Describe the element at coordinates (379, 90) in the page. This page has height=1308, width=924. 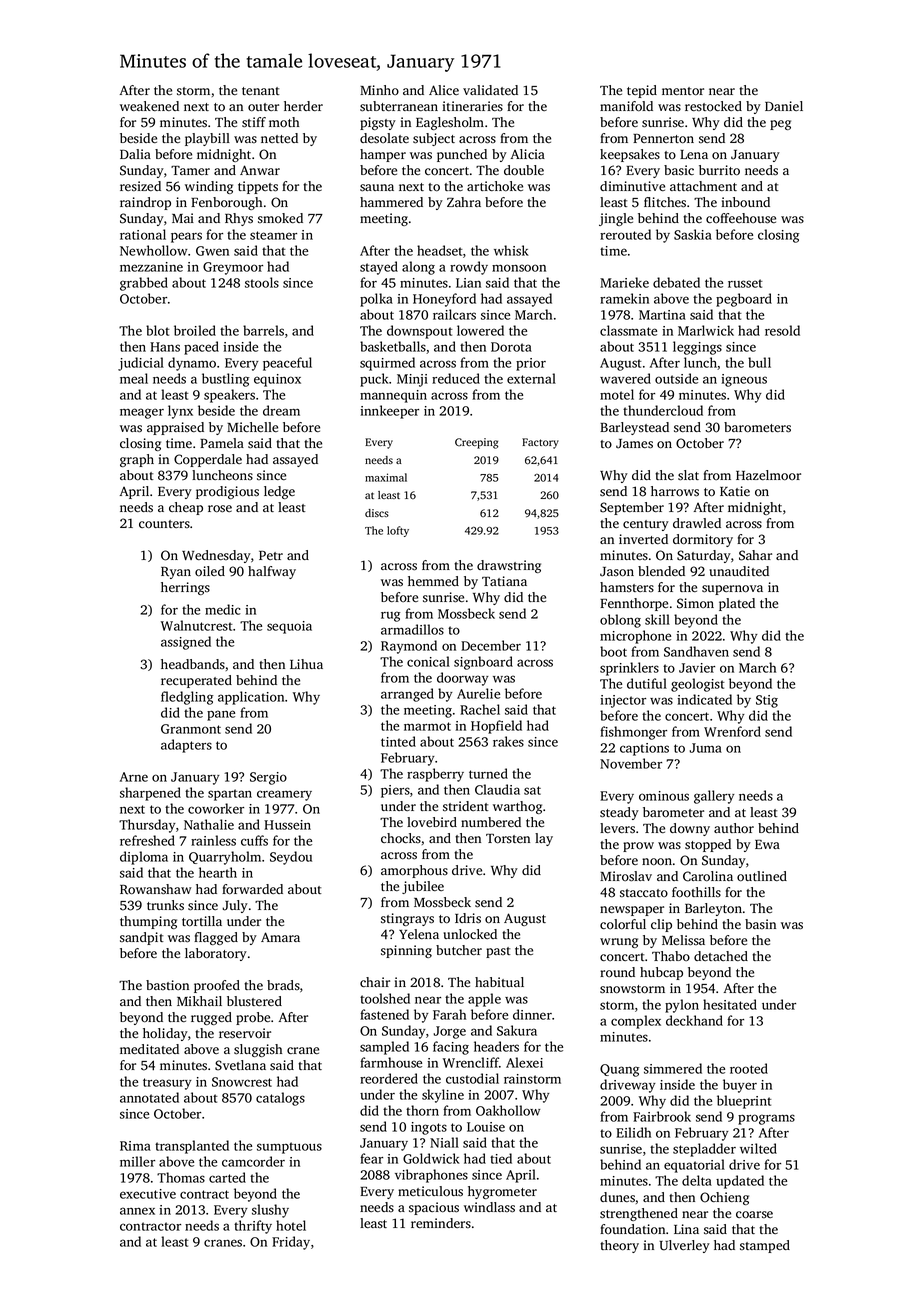
I see `Minho` at that location.
